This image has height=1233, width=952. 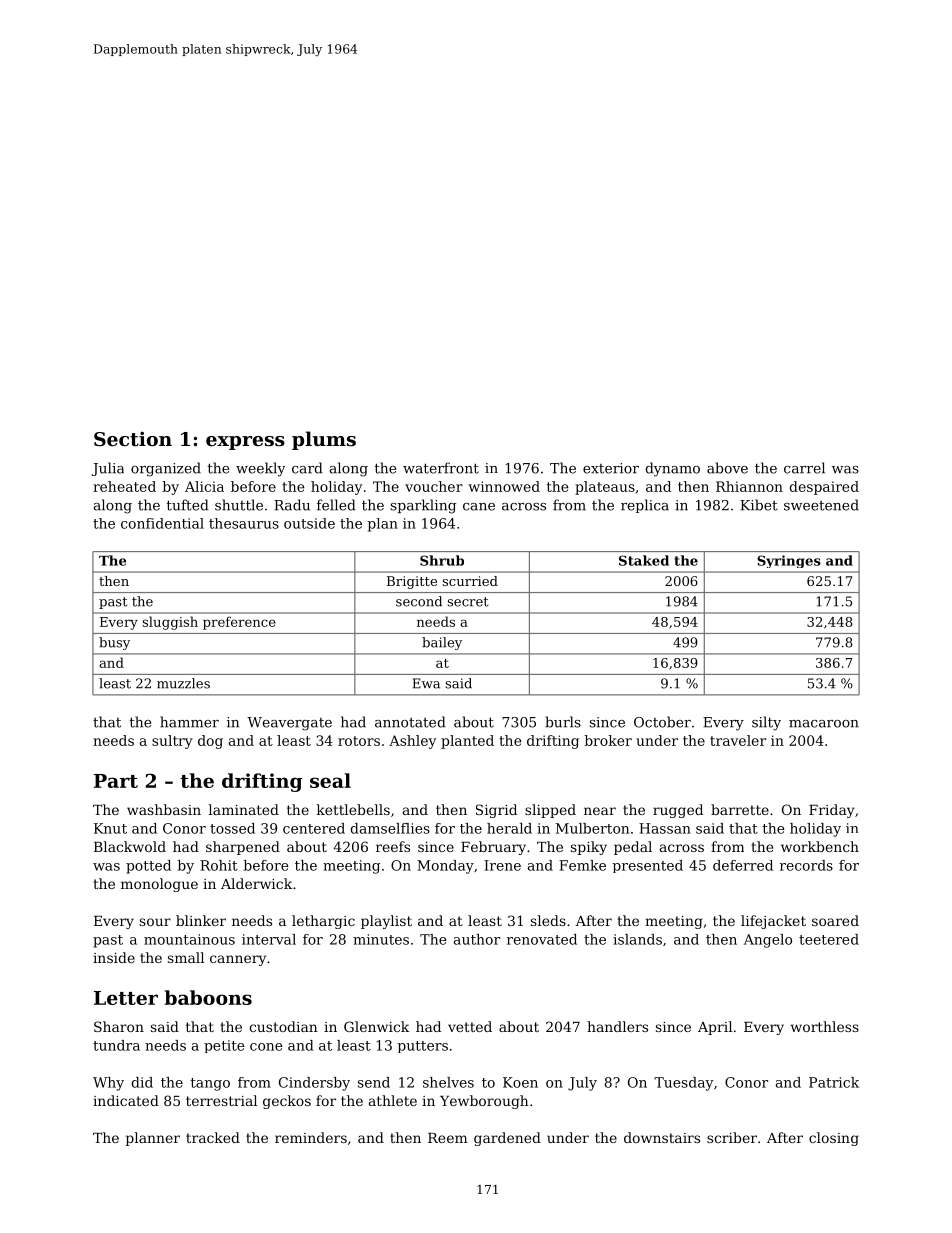 What do you see at coordinates (201, 920) in the image?
I see `blinker` at bounding box center [201, 920].
